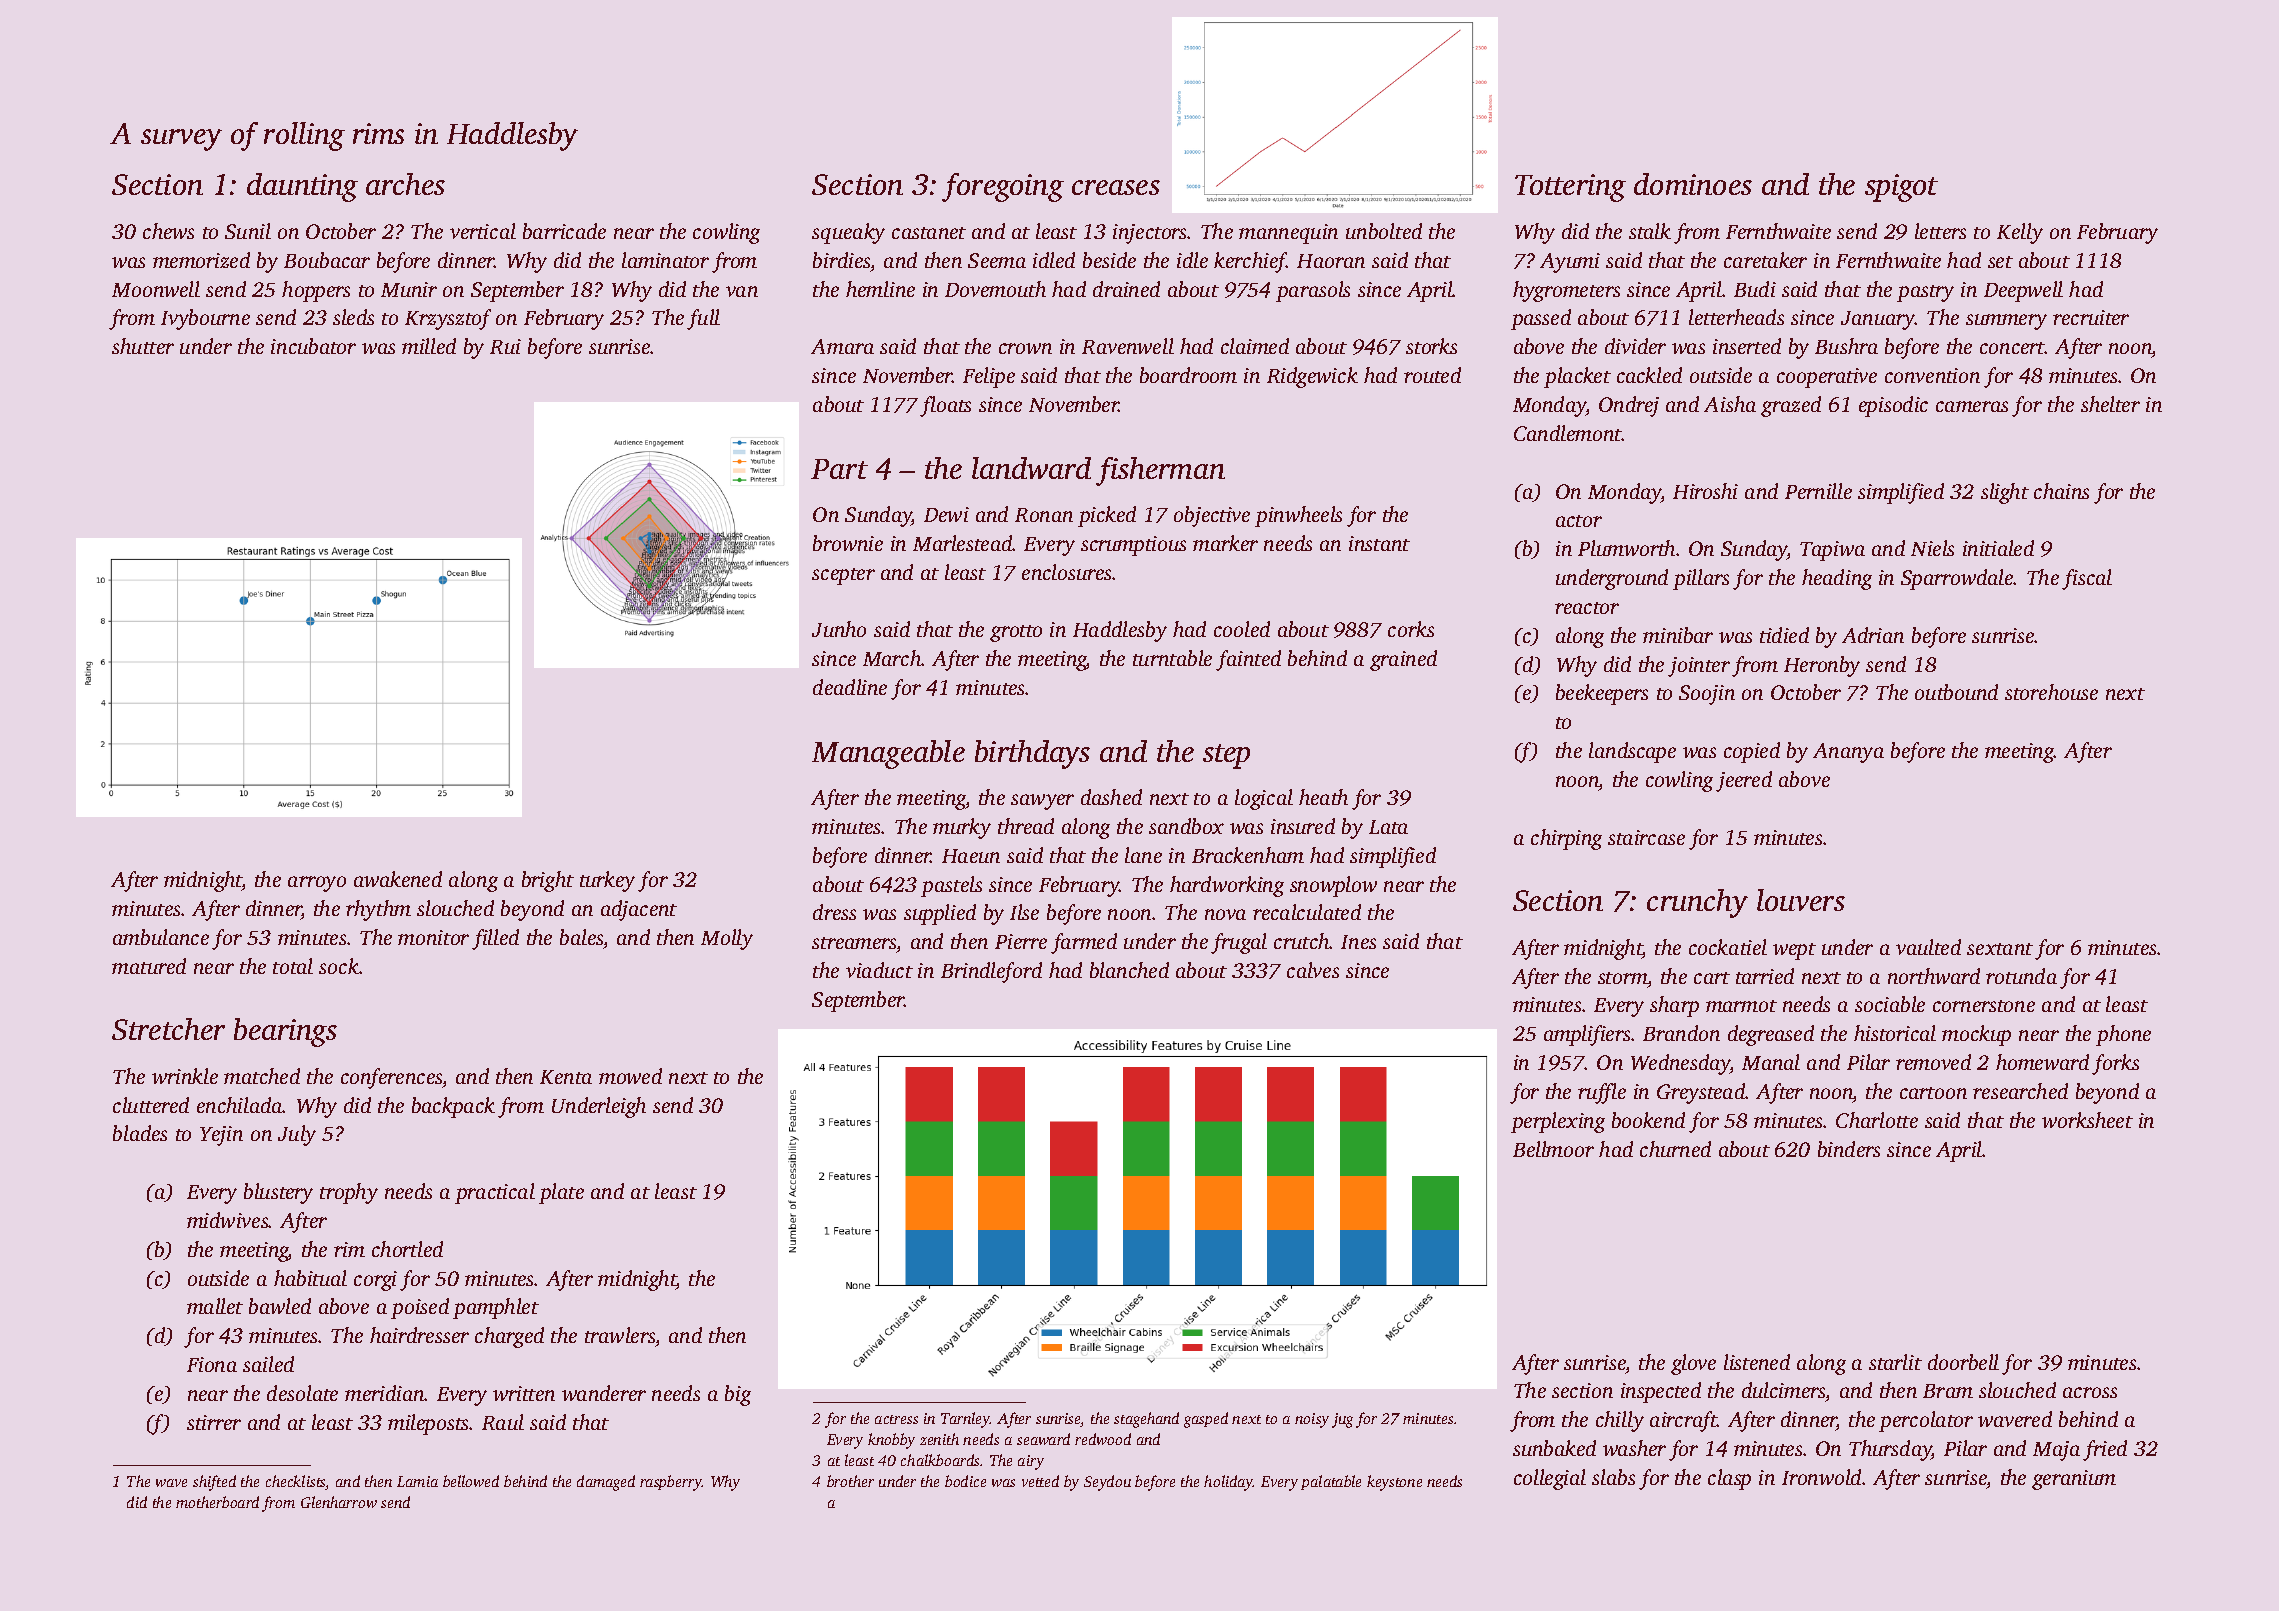  I want to click on awakened, so click(398, 879).
